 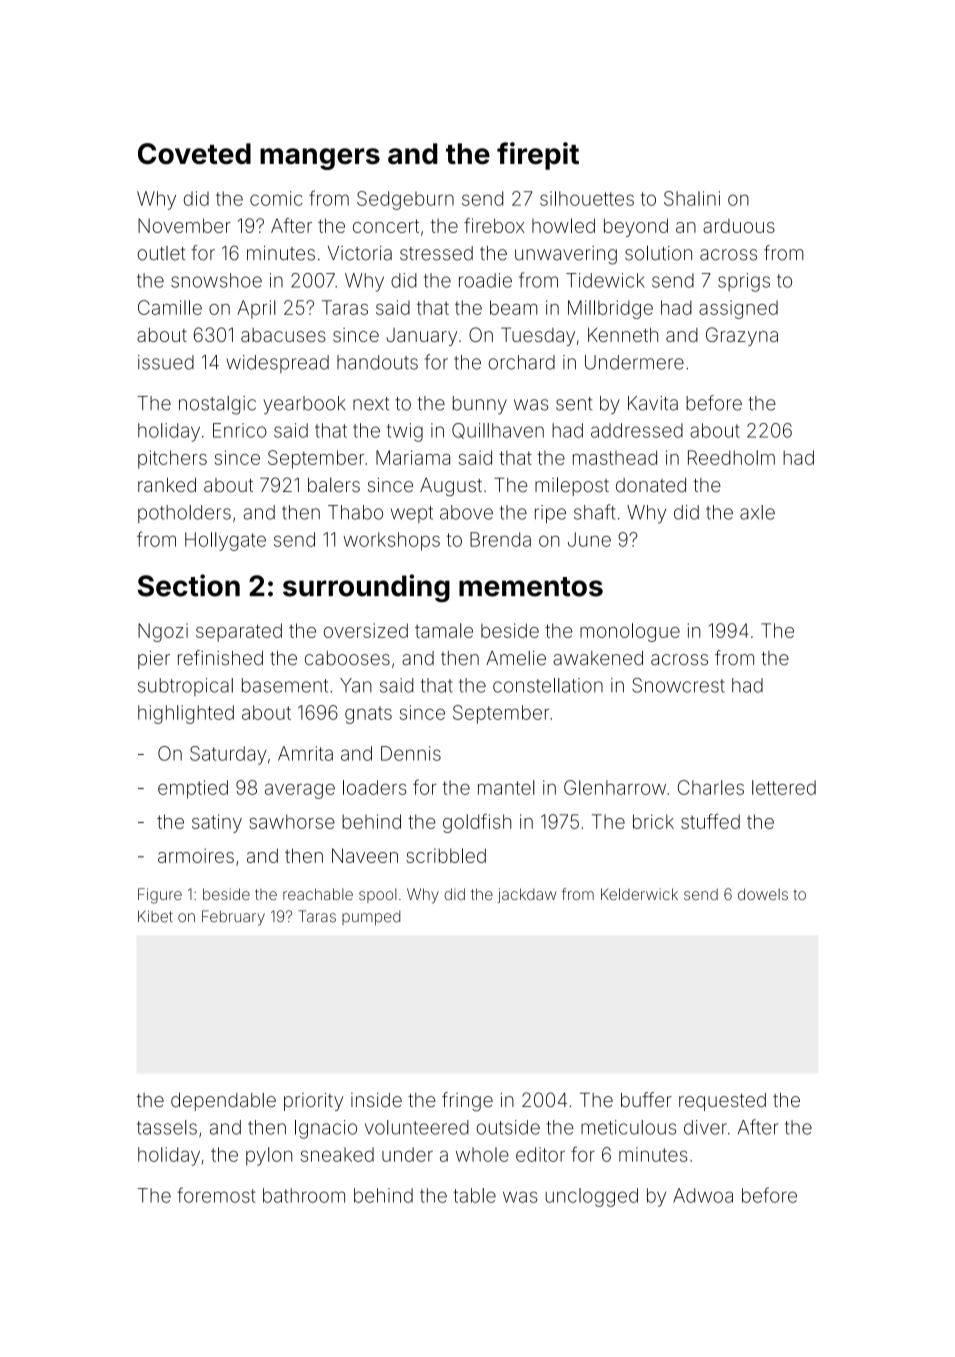 I want to click on mementos, so click(x=531, y=587).
